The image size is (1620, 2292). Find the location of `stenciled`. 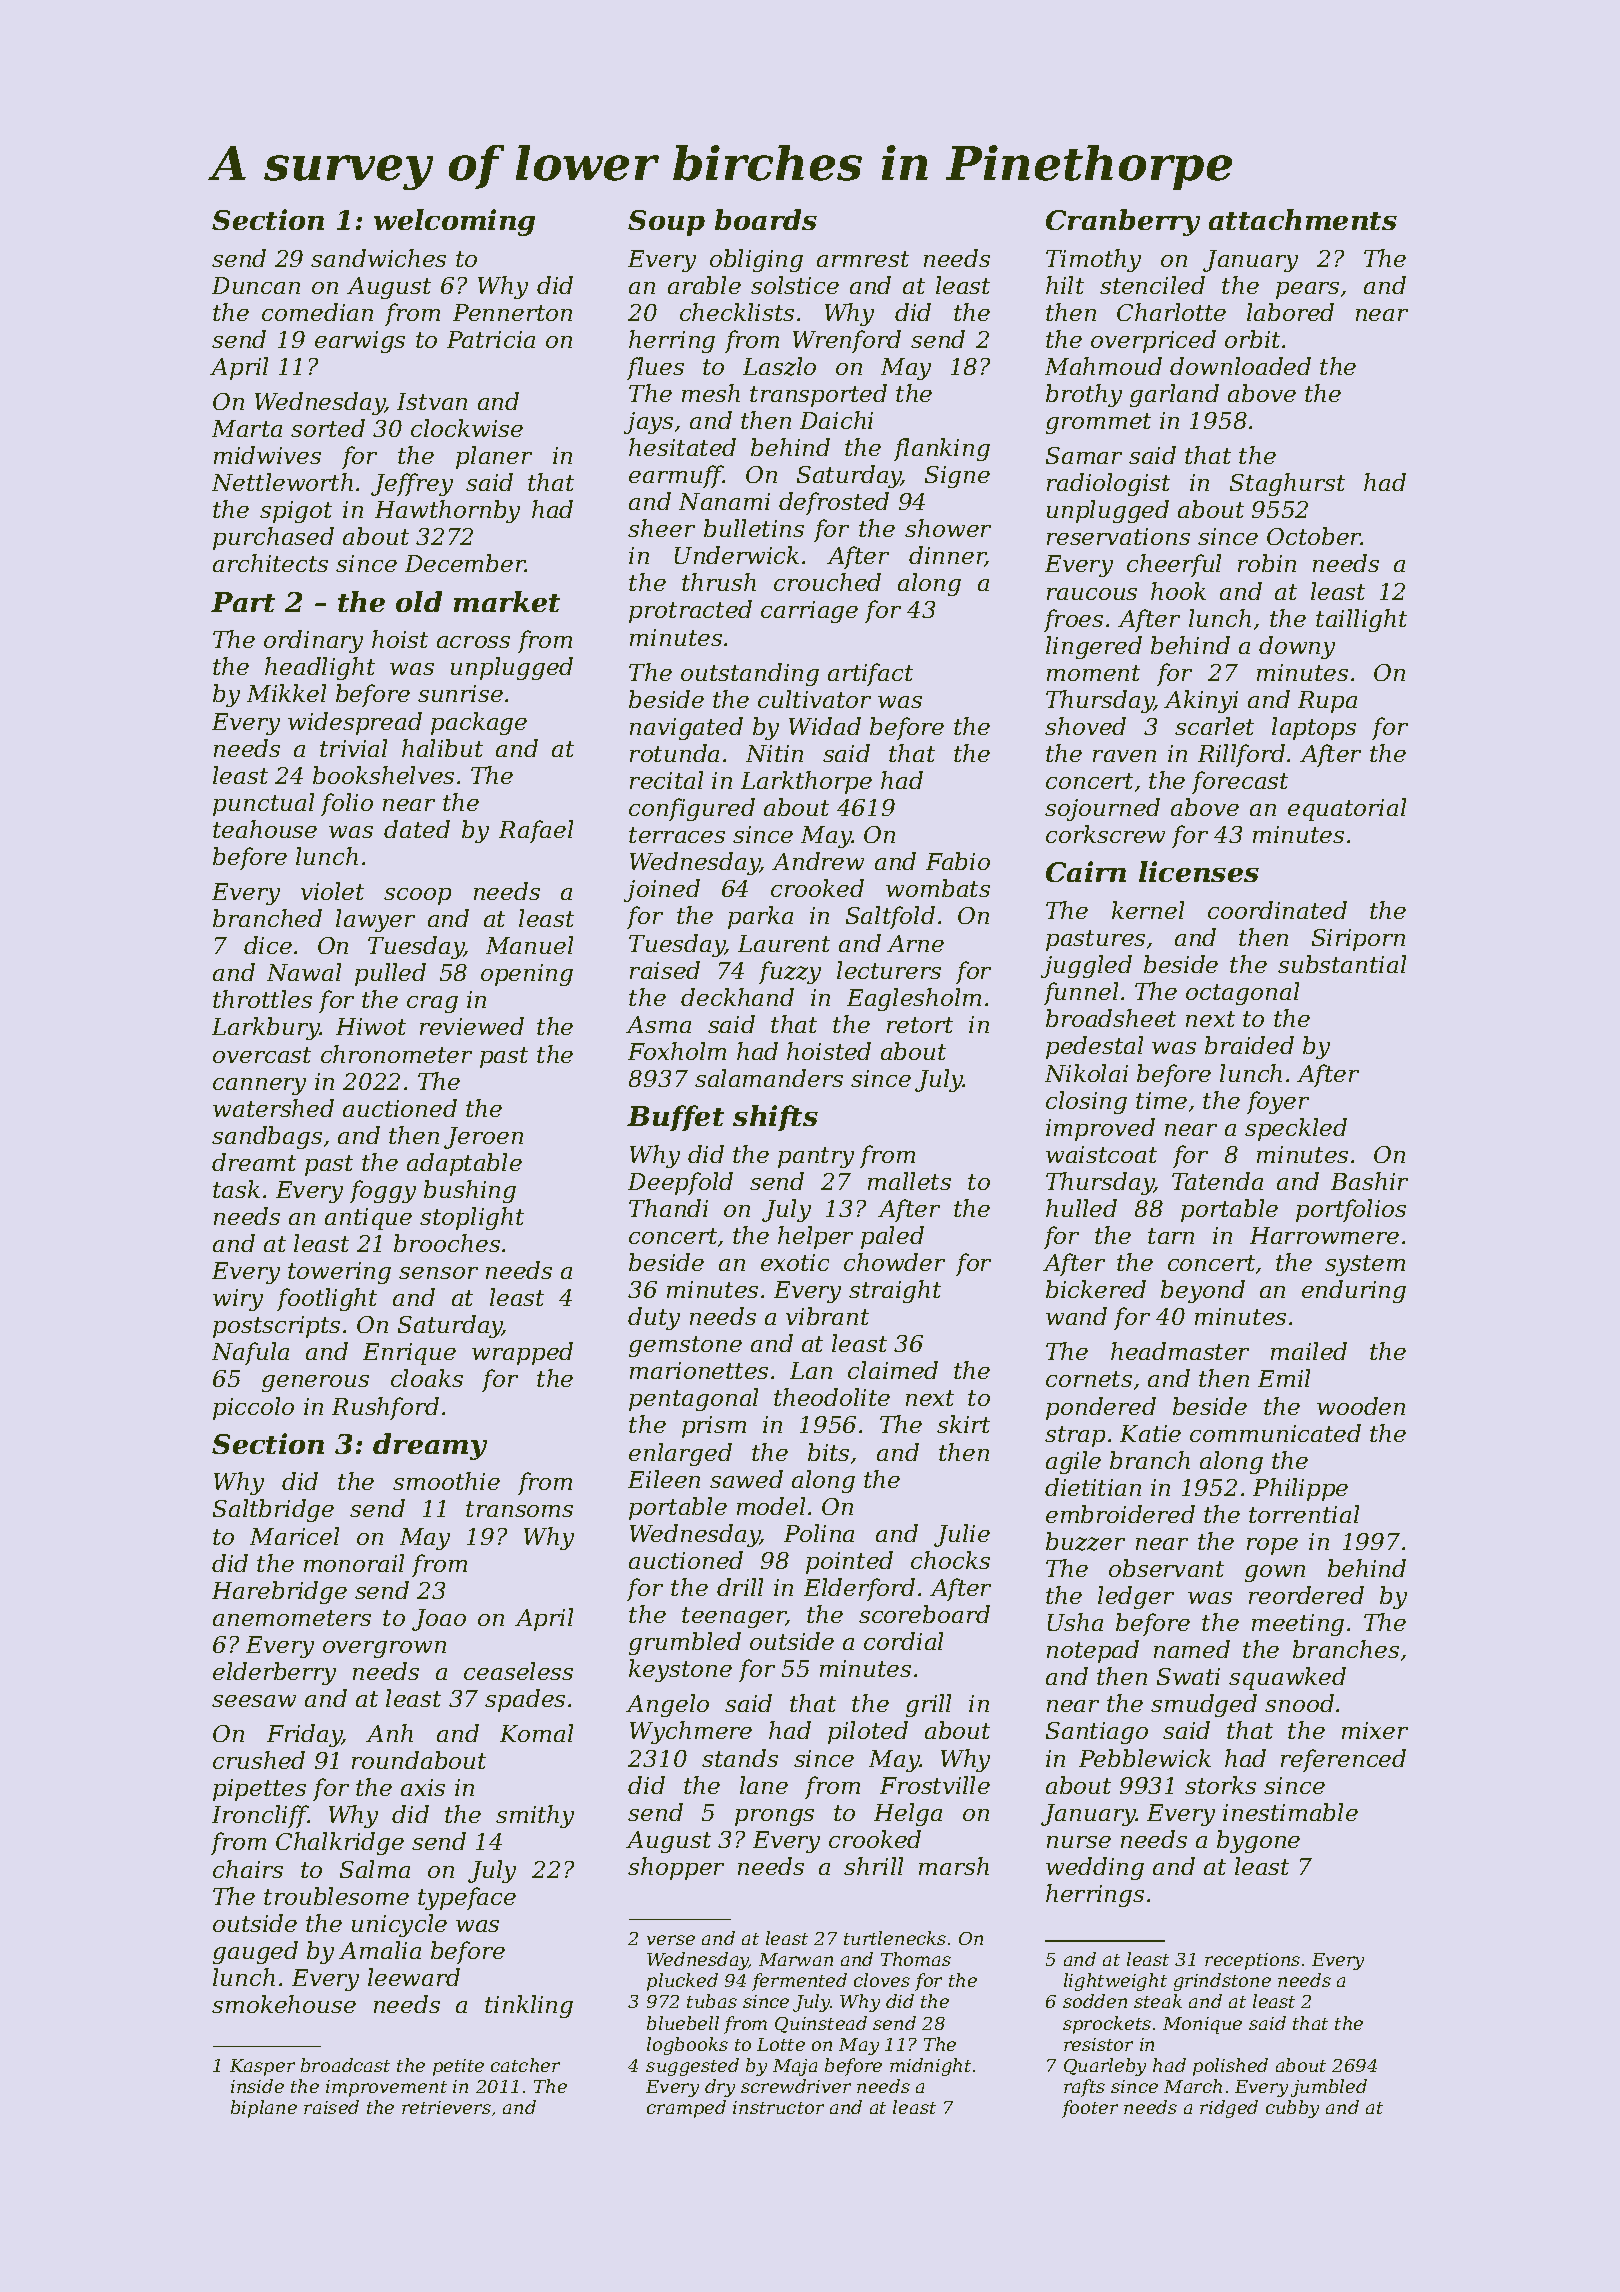

stenciled is located at coordinates (1152, 285).
